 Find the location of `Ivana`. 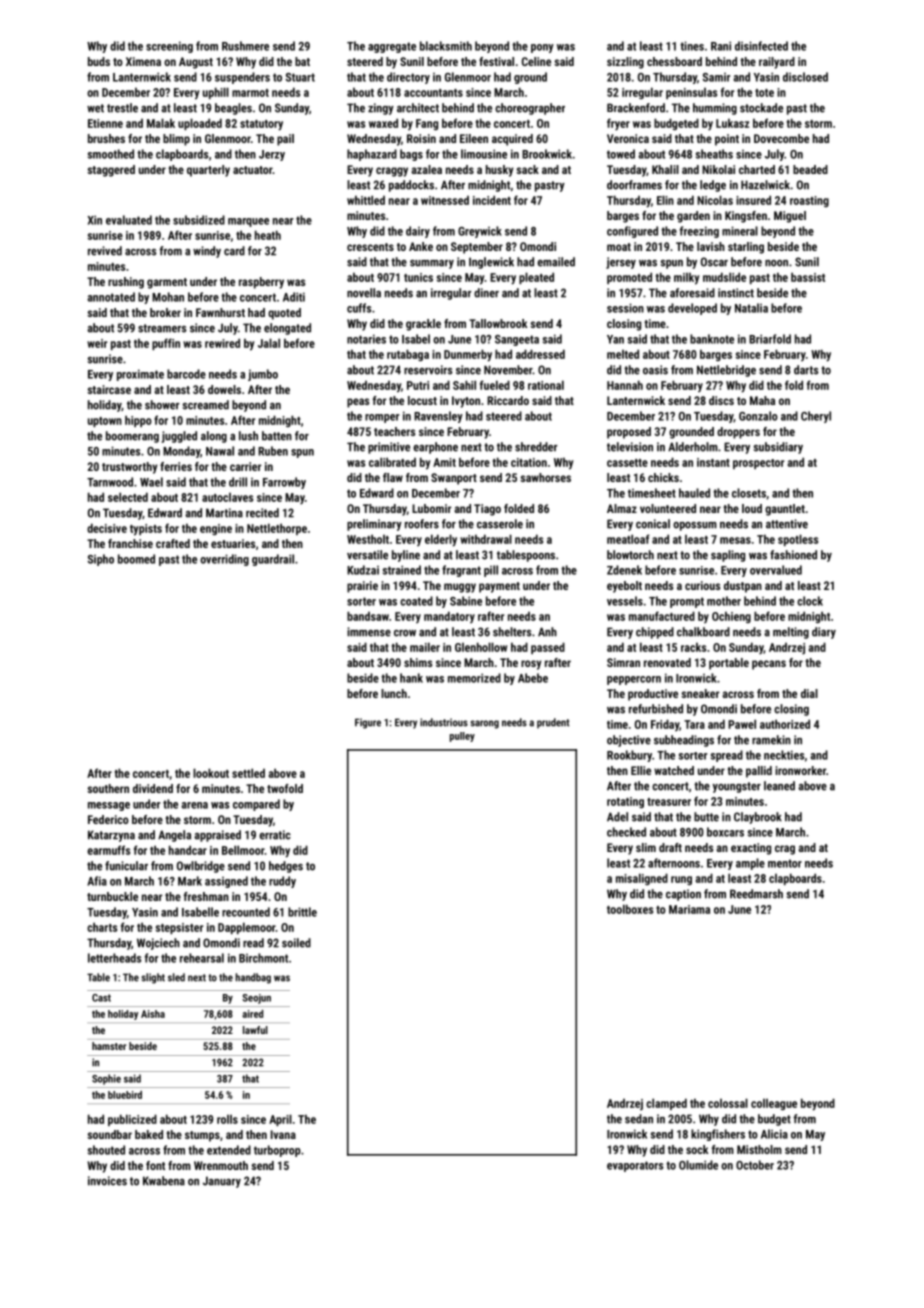

Ivana is located at coordinates (283, 1134).
